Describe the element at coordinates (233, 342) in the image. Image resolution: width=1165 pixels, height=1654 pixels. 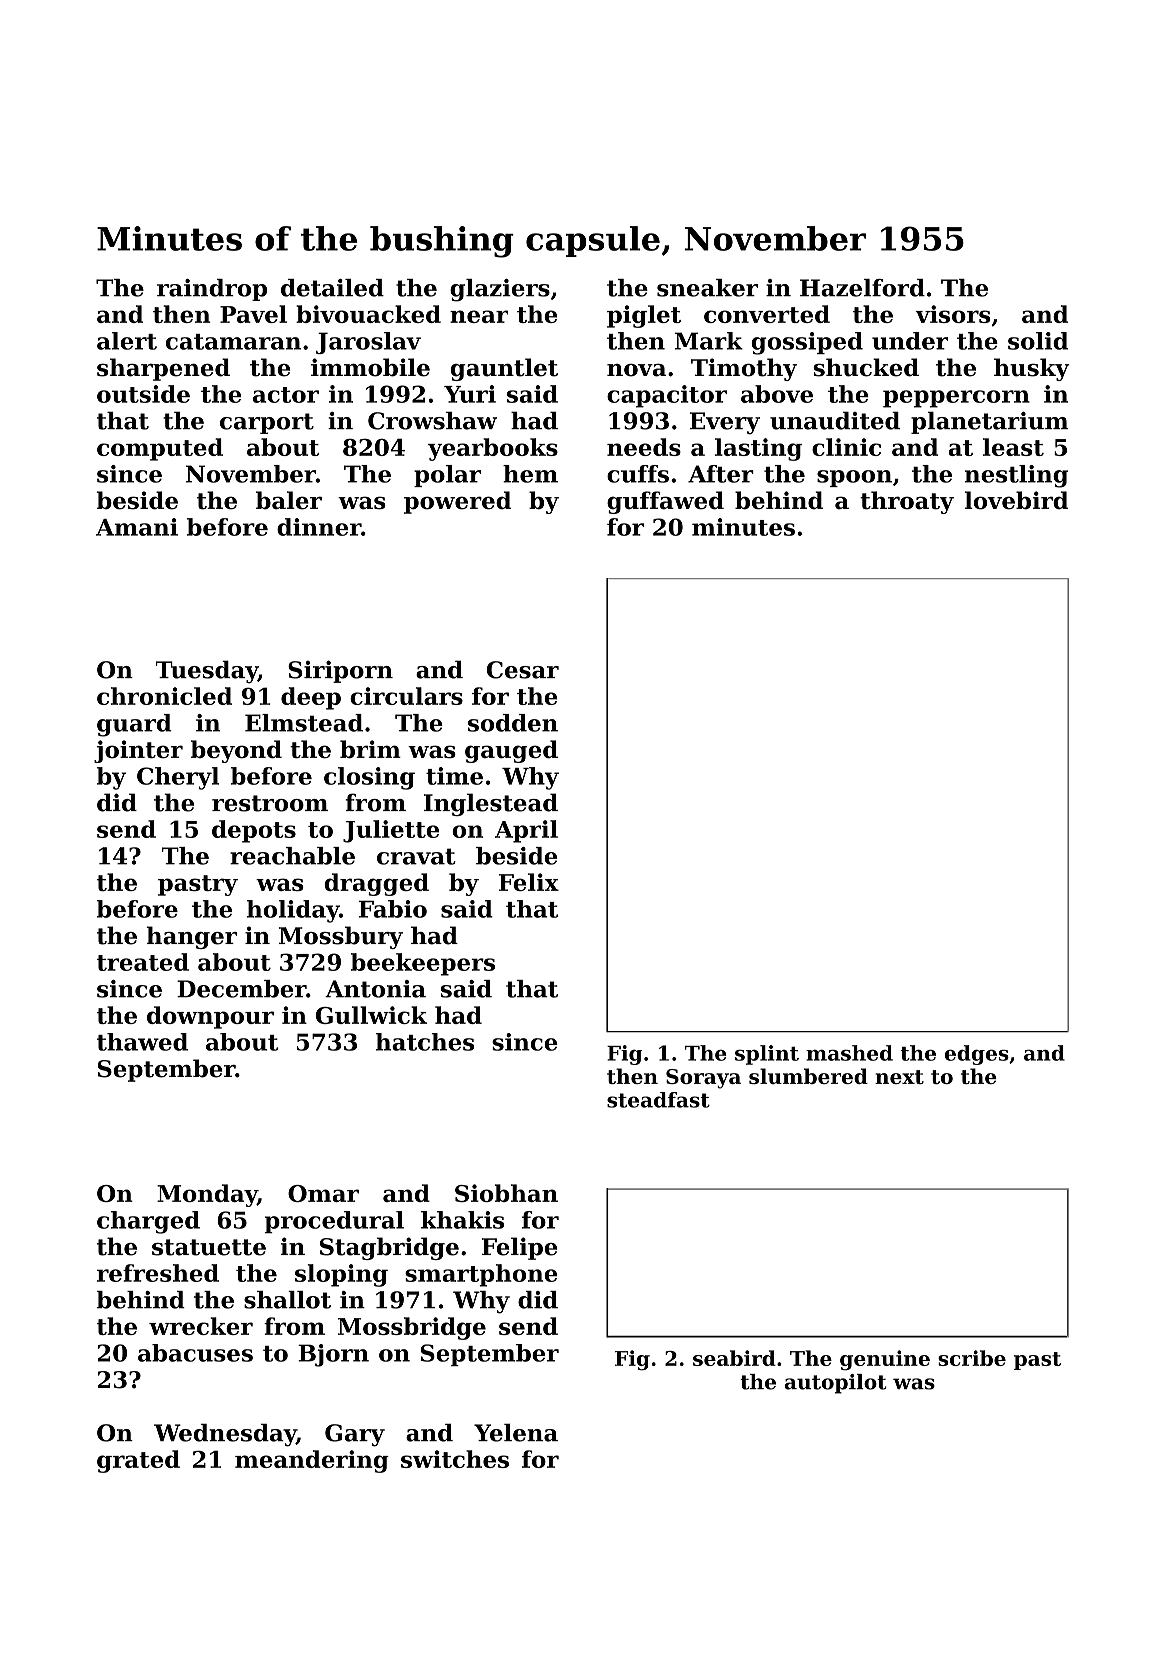
I see `catamaran` at that location.
